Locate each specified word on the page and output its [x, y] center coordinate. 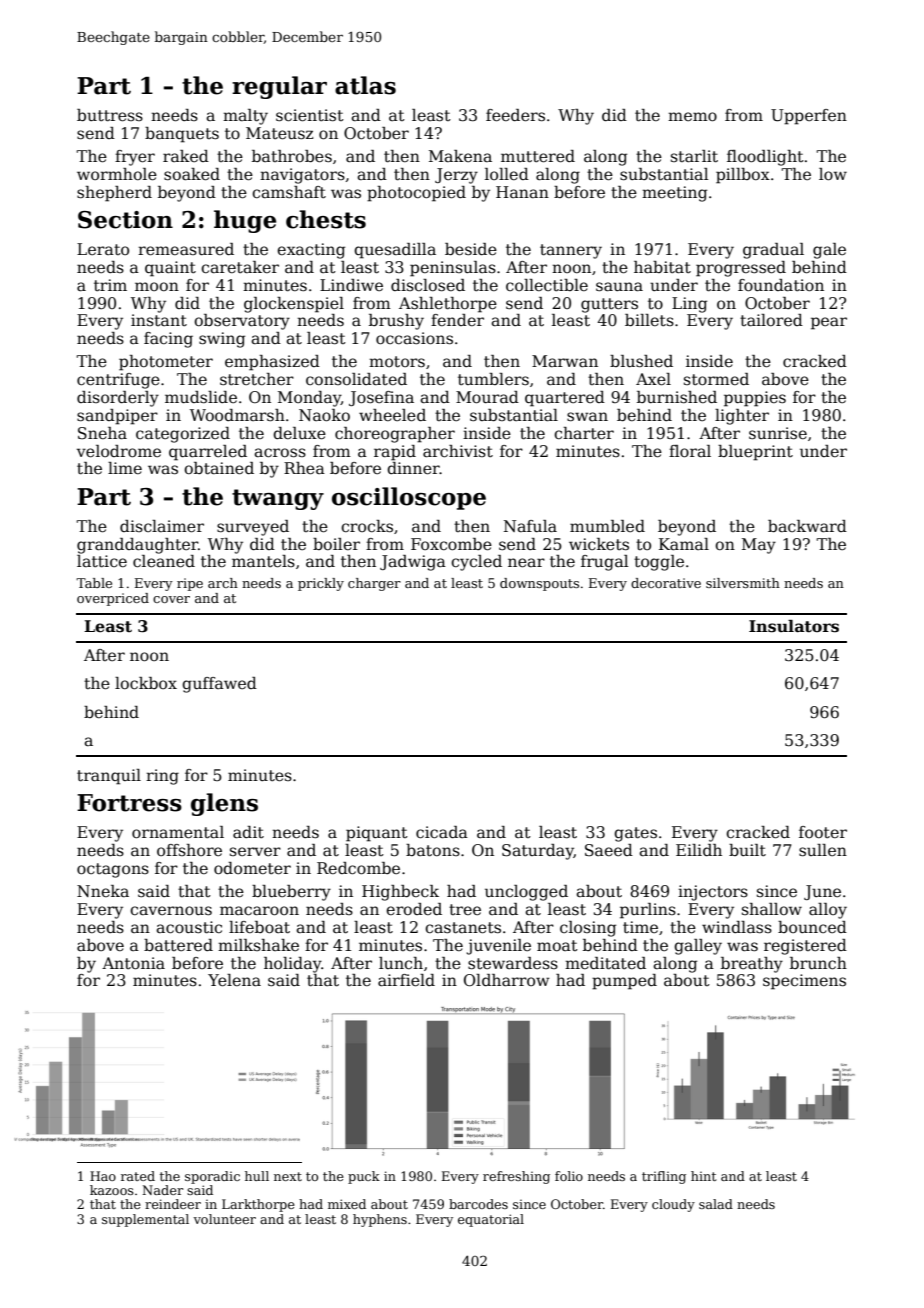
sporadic [212, 1177]
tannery [571, 251]
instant [159, 320]
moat [557, 945]
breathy [752, 965]
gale [829, 251]
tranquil [109, 777]
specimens [804, 982]
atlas [365, 85]
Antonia [133, 963]
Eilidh [699, 850]
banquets [182, 135]
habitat [662, 267]
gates [635, 834]
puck [364, 1177]
